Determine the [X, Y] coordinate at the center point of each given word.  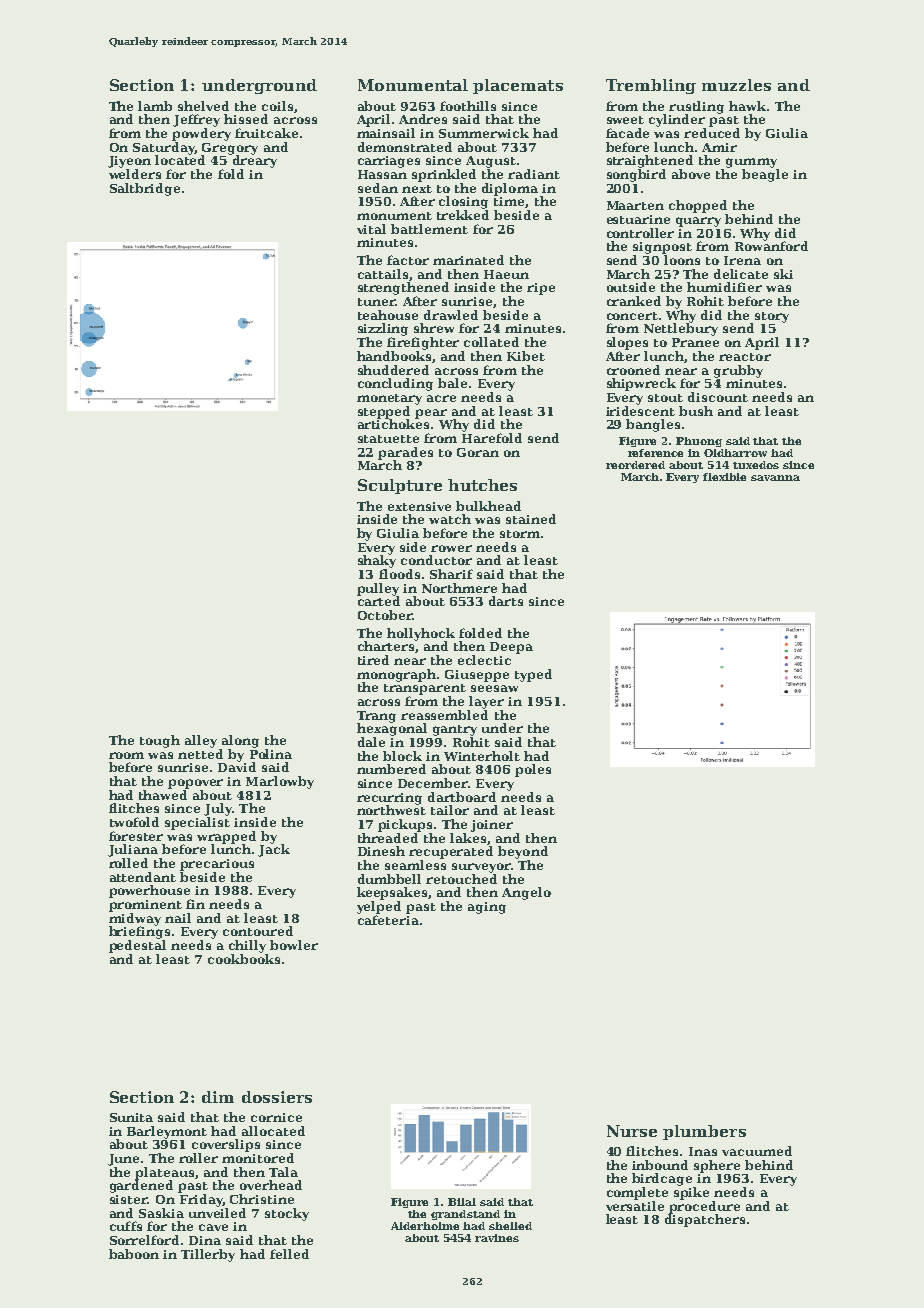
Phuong [699, 442]
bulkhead [488, 506]
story [772, 317]
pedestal [137, 946]
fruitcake [266, 133]
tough [160, 741]
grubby [738, 371]
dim [218, 1097]
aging [487, 908]
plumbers [704, 1132]
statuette [388, 439]
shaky [377, 561]
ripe [541, 289]
